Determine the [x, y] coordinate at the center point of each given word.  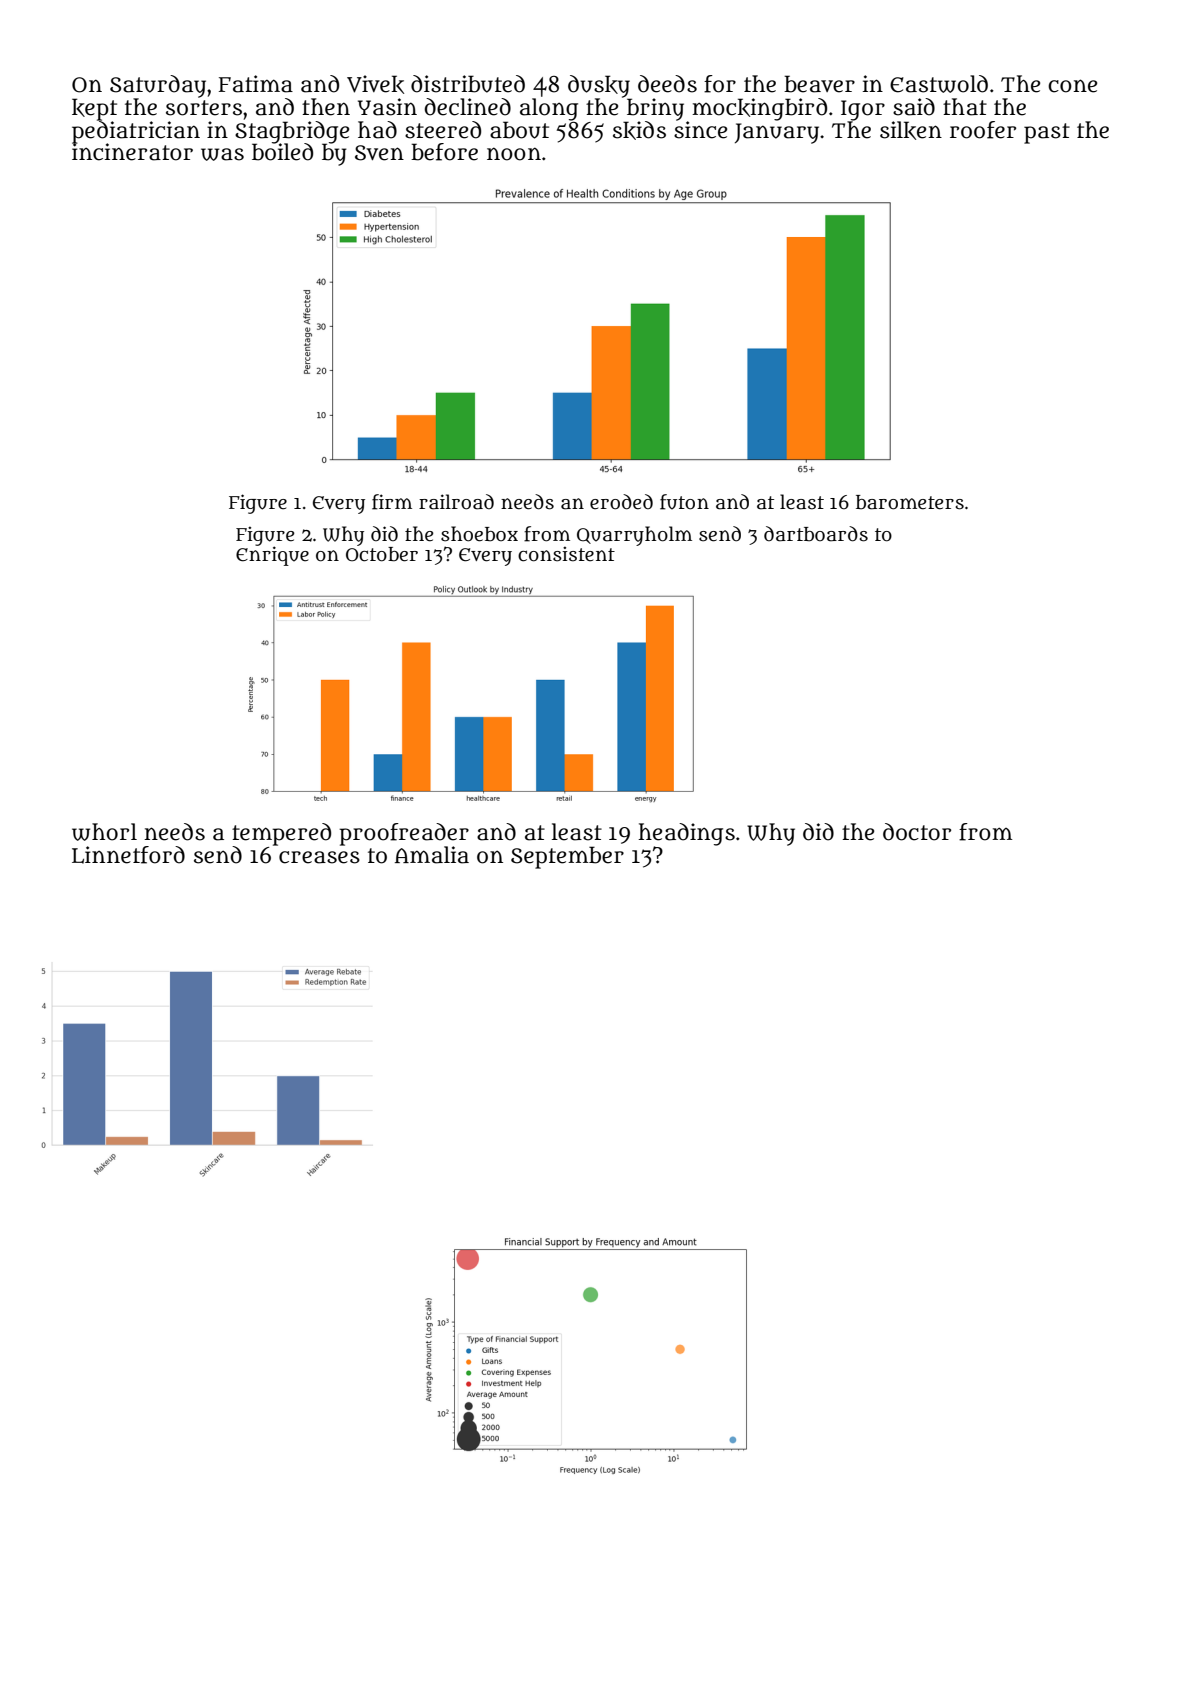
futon [684, 502]
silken [911, 130]
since [700, 129]
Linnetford [128, 855]
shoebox [479, 534]
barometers [910, 502]
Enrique [272, 556]
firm [392, 502]
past [1047, 133]
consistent [566, 554]
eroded [621, 502]
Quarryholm [634, 536]
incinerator [132, 152]
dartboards [816, 534]
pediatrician [136, 131]
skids [639, 130]
